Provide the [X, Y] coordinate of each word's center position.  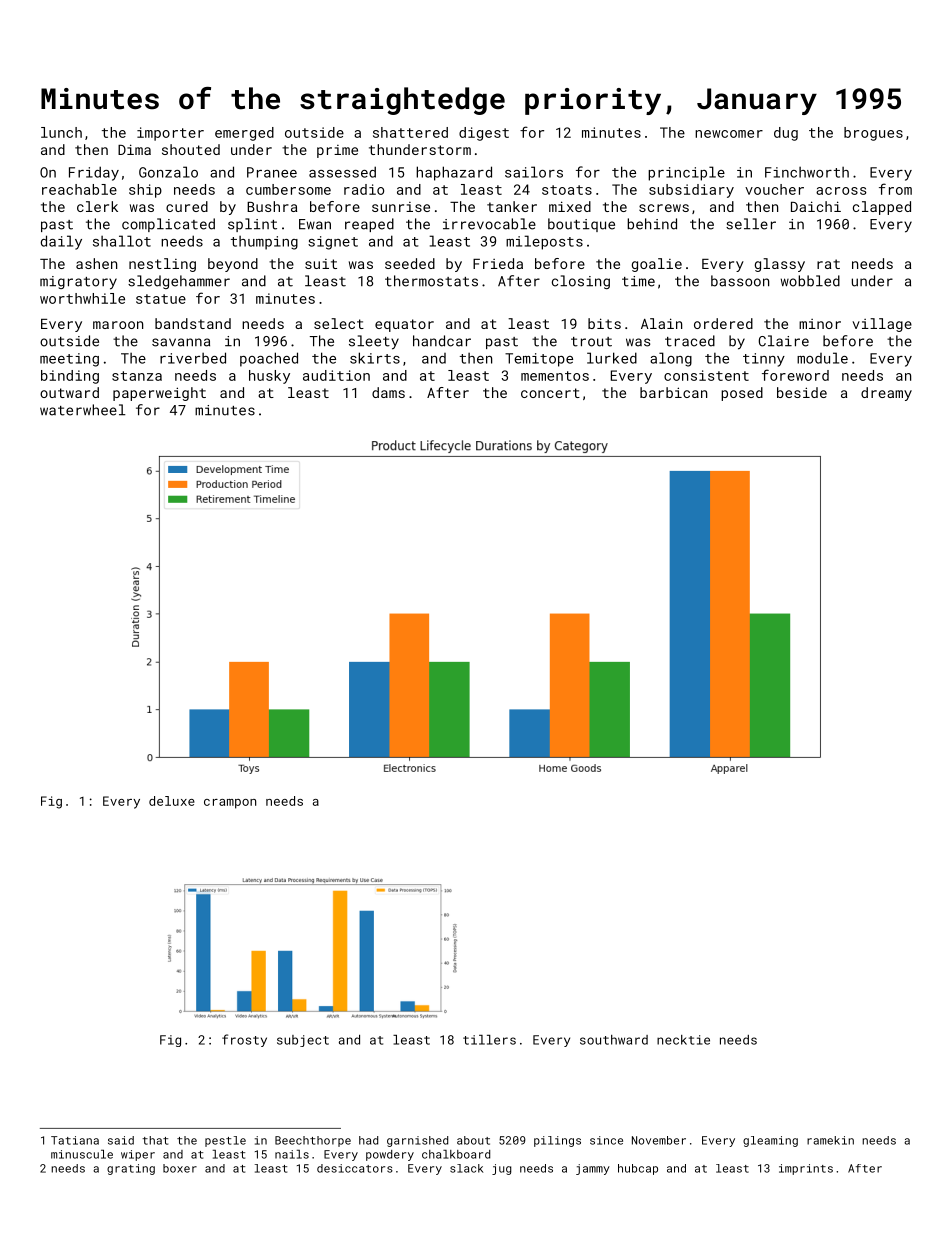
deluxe [172, 801]
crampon [230, 804]
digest [484, 134]
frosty [244, 1040]
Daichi [816, 206]
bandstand [193, 323]
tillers [489, 1040]
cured [187, 206]
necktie [683, 1040]
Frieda [498, 263]
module [822, 358]
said [121, 1140]
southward [614, 1040]
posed [742, 394]
